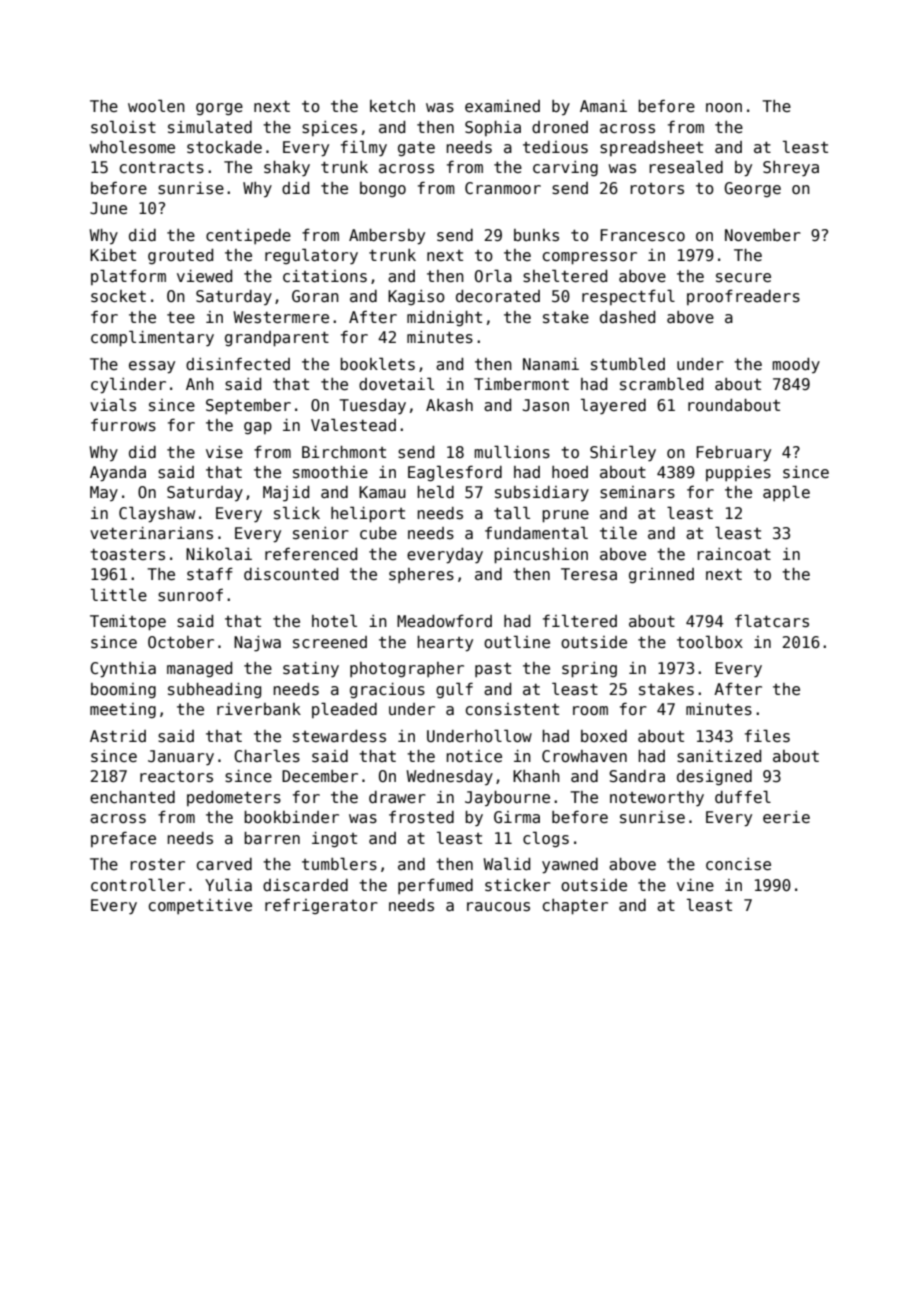  I want to click on bongo, so click(383, 189).
